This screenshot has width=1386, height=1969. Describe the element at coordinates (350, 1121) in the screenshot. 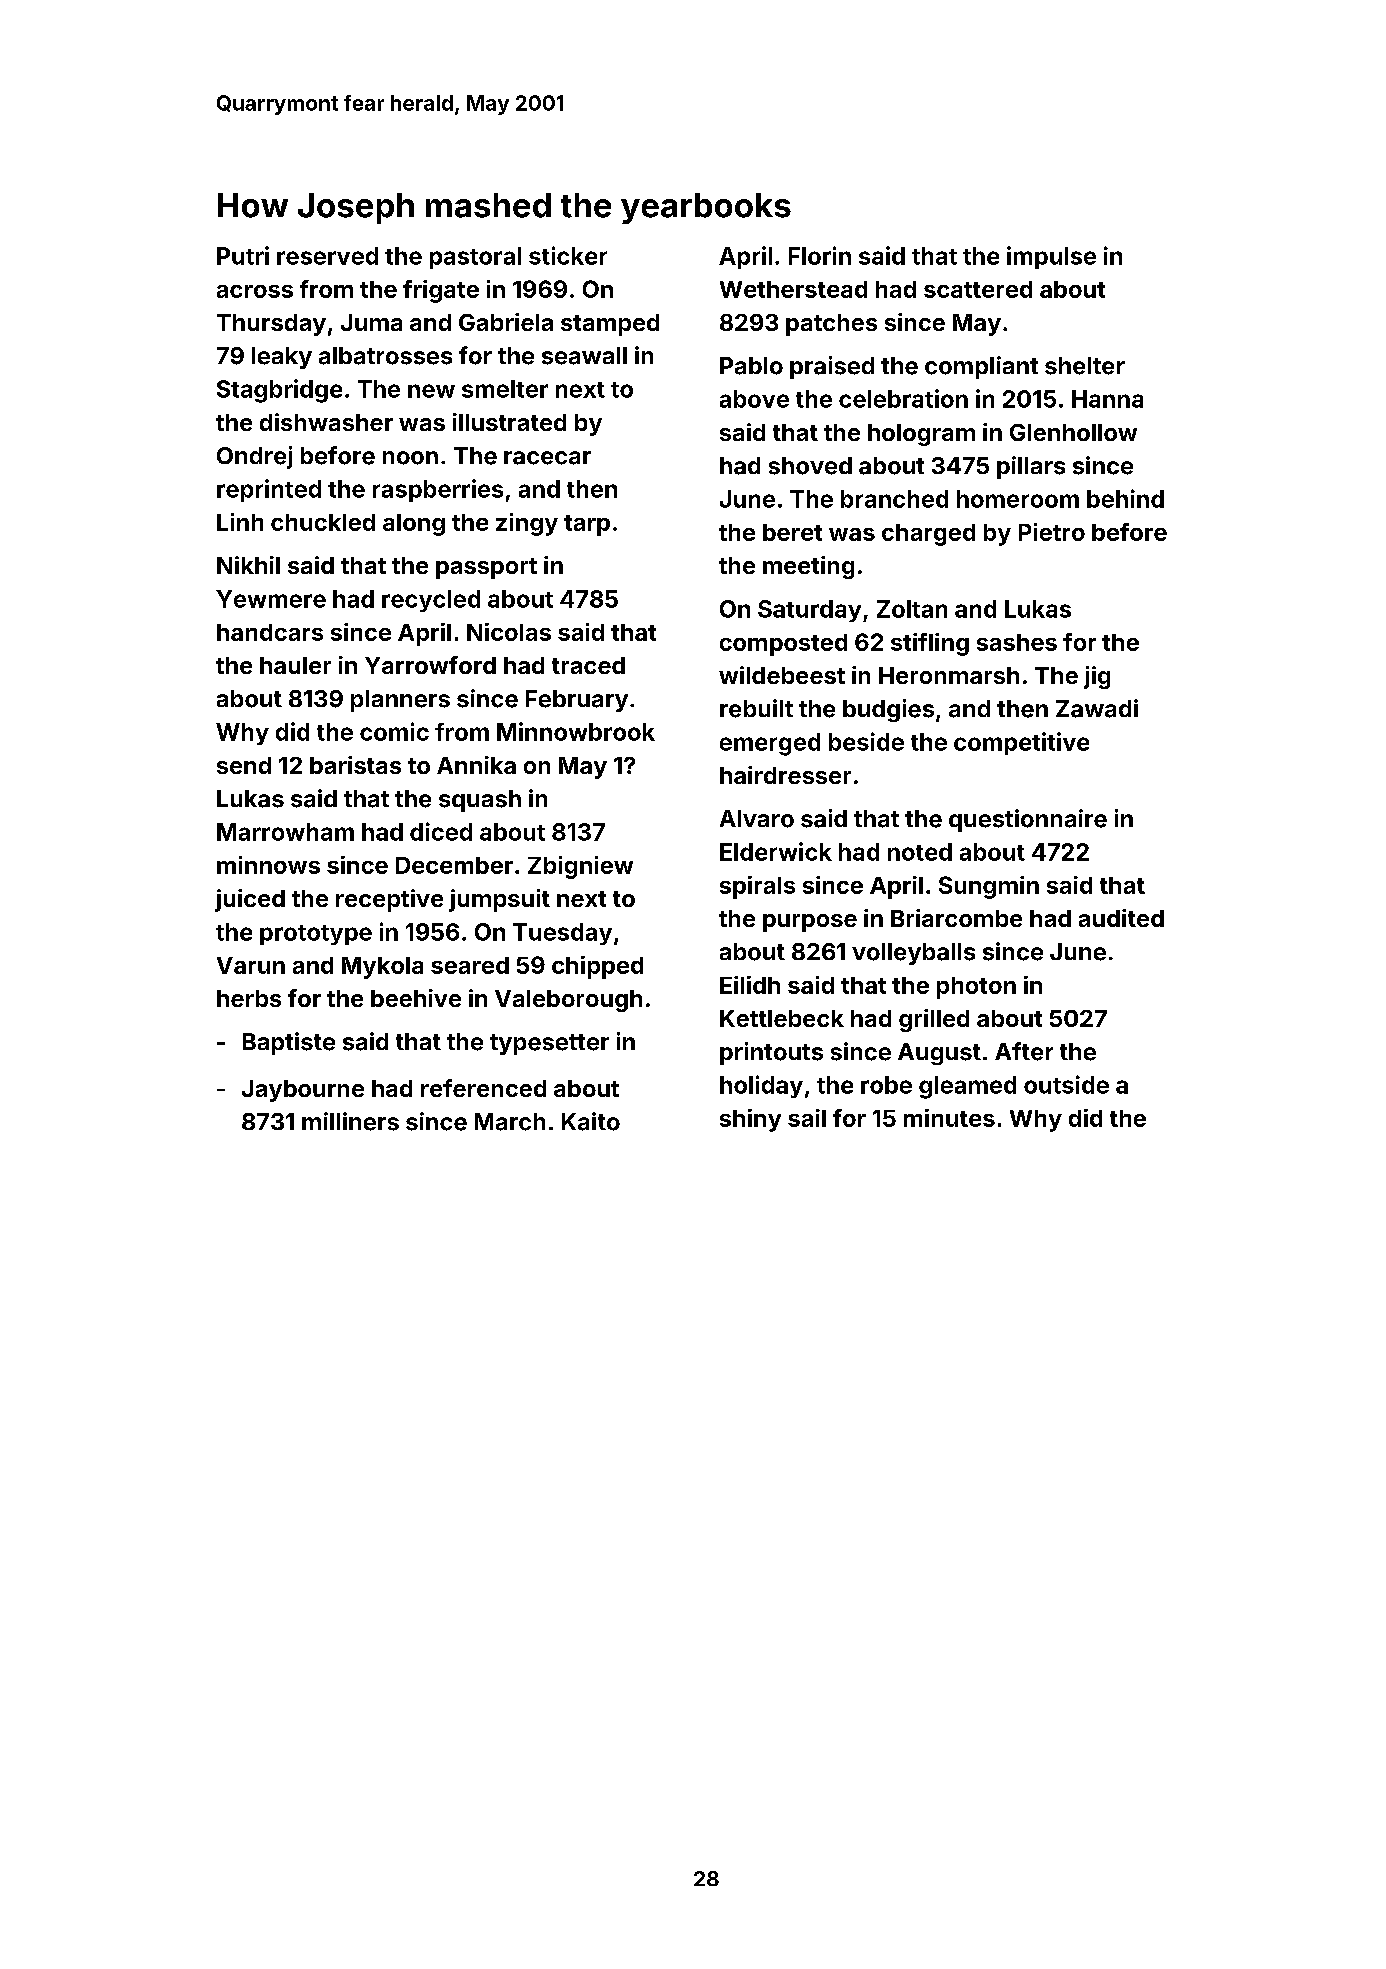

I see `milliners` at that location.
